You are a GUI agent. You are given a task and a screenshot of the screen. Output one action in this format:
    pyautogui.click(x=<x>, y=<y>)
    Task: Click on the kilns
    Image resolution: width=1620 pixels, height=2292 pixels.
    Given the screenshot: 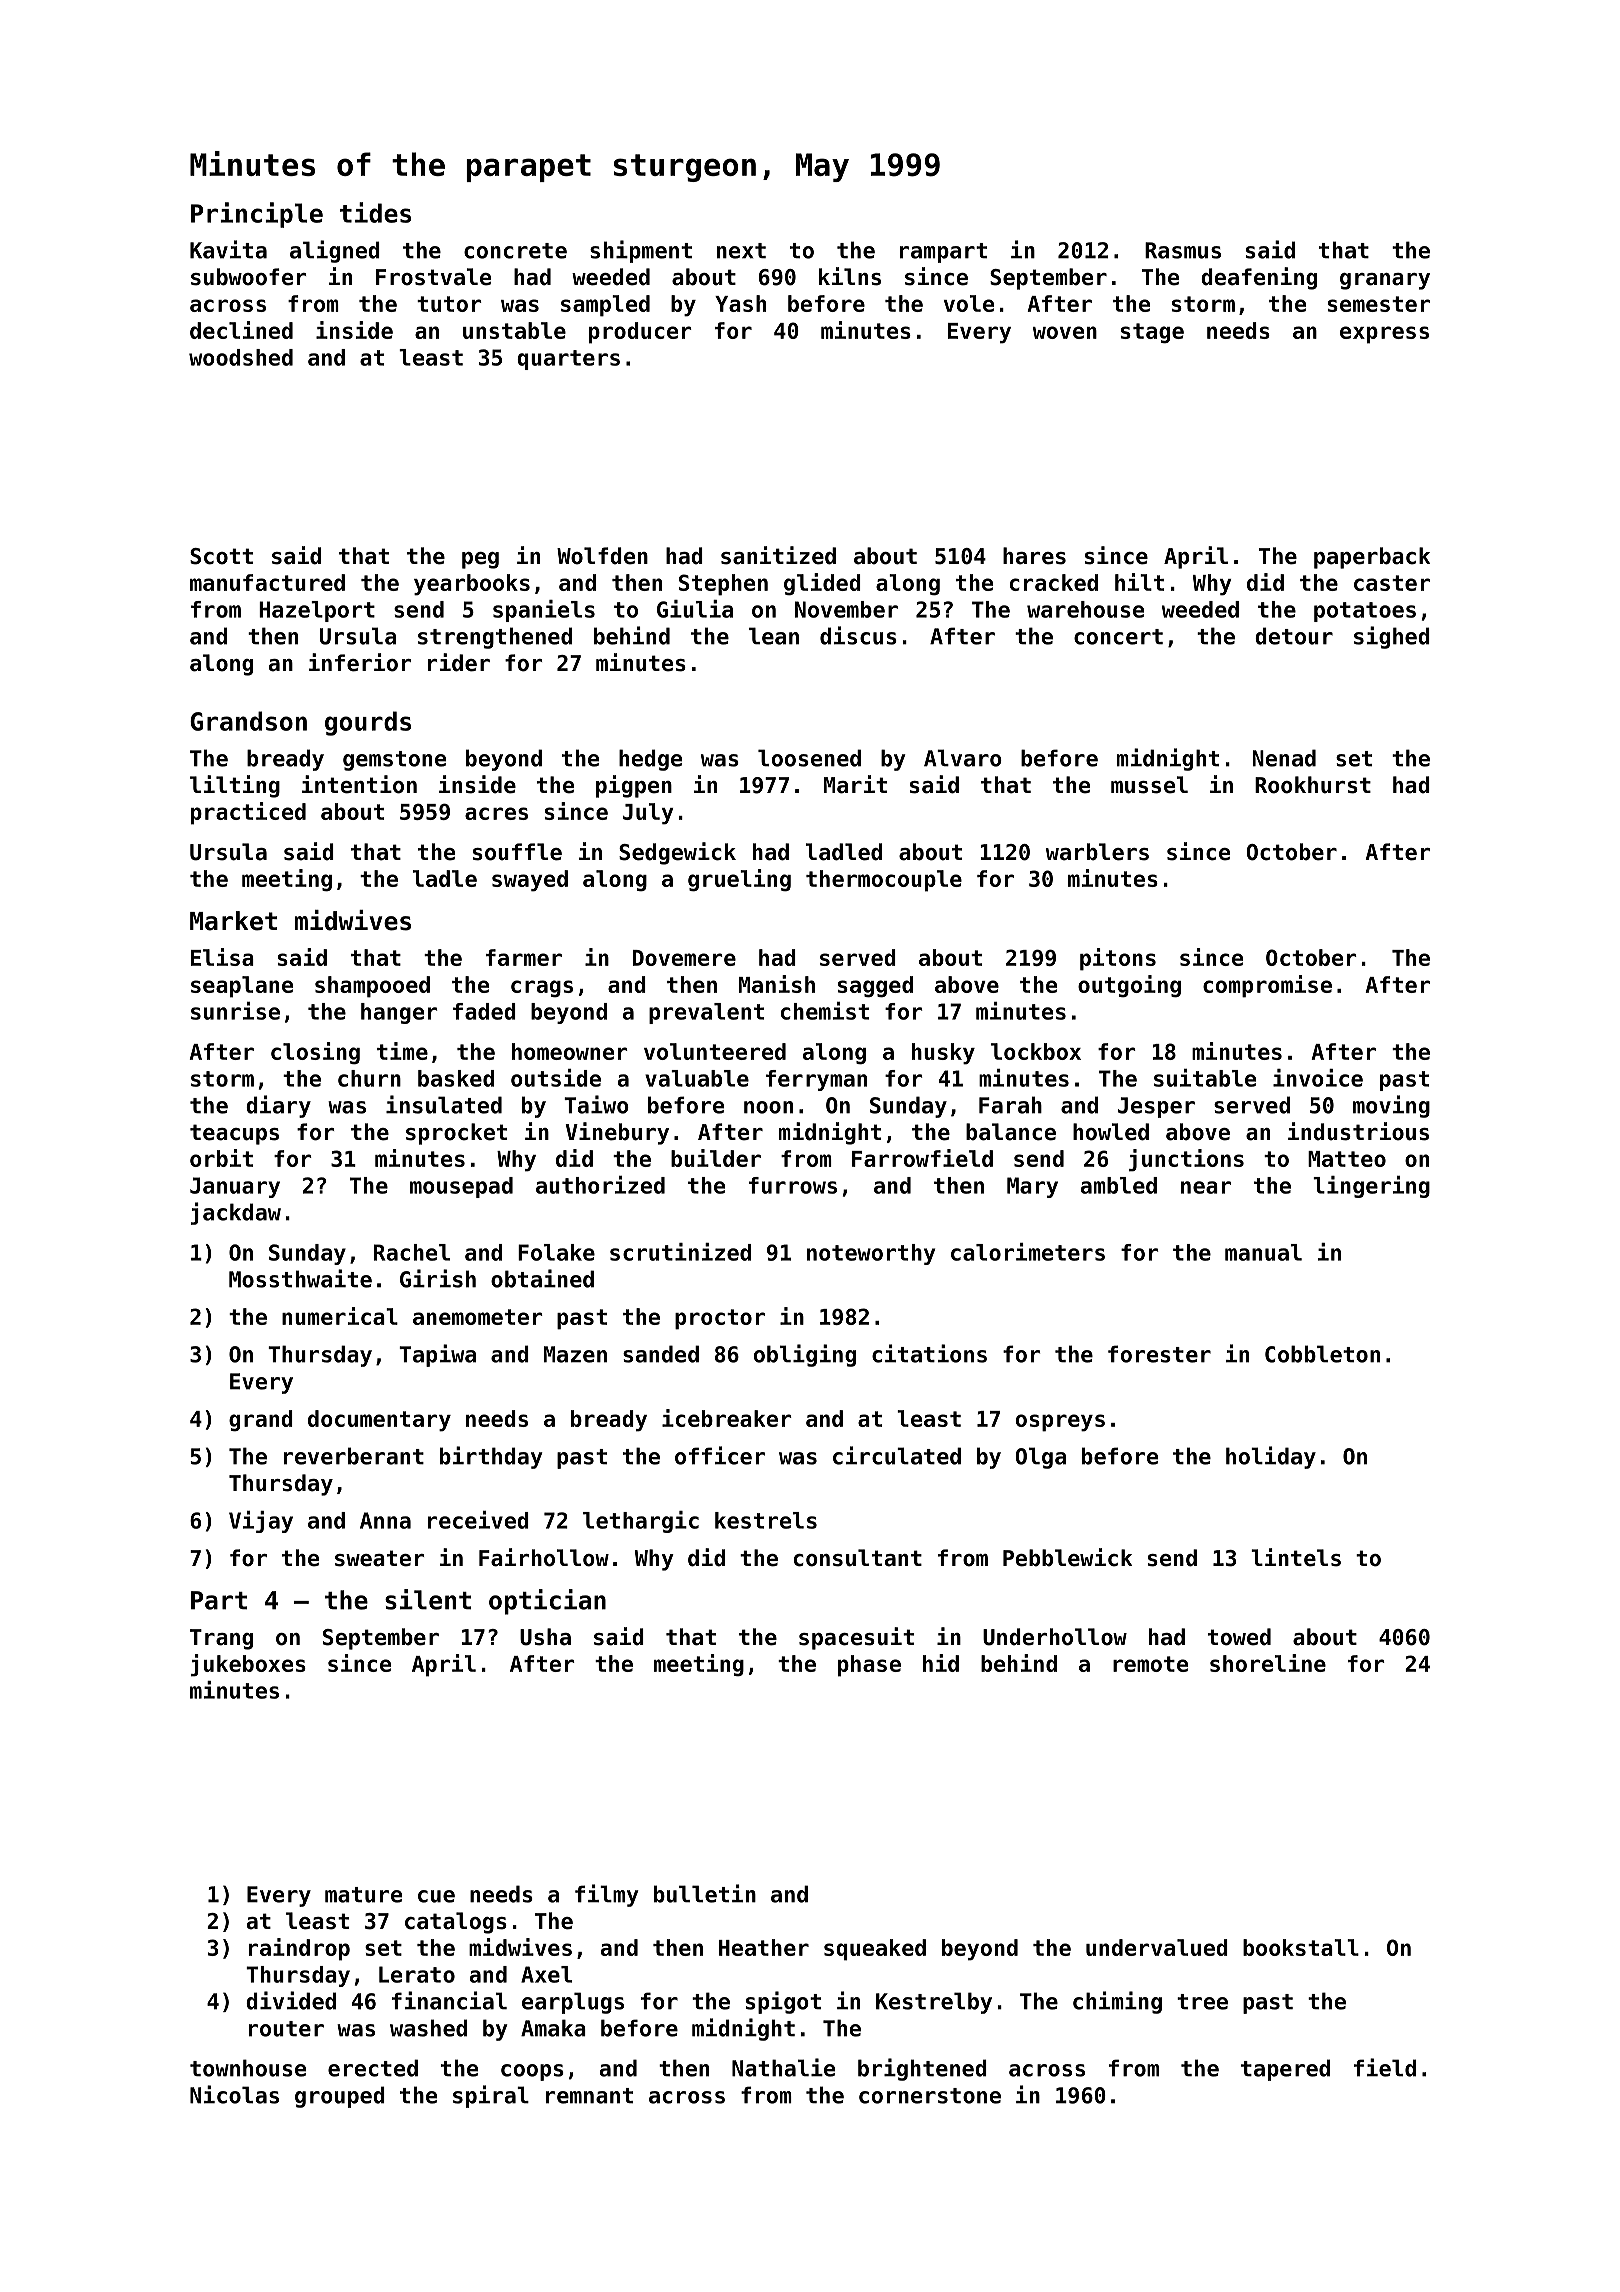 What is the action you would take?
    pyautogui.click(x=850, y=276)
